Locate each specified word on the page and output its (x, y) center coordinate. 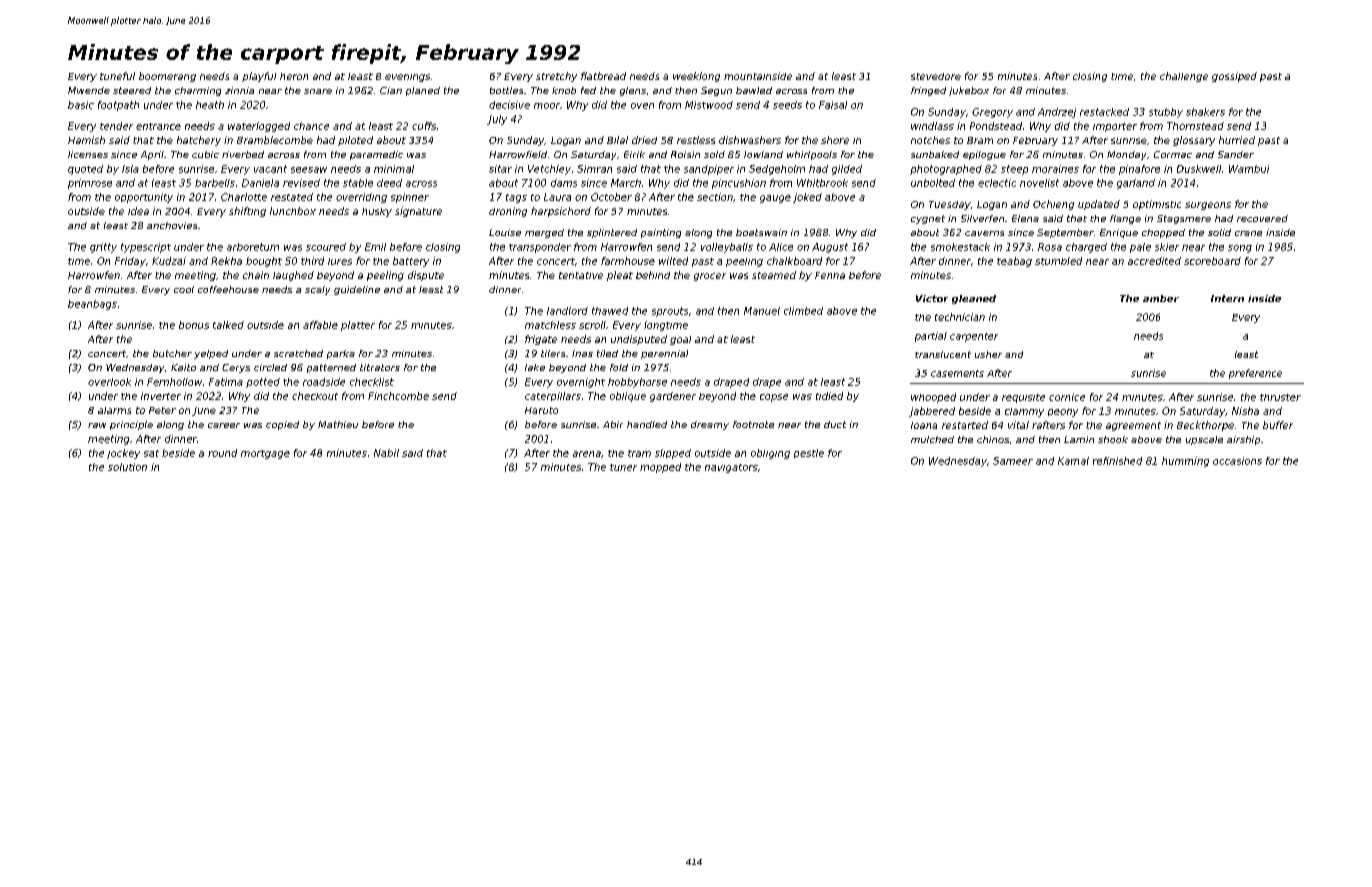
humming (1185, 462)
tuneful (117, 76)
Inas (582, 353)
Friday (130, 262)
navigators (731, 468)
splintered (612, 233)
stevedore (936, 76)
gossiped (1234, 77)
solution (127, 467)
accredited (1154, 261)
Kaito (183, 367)
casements (957, 373)
